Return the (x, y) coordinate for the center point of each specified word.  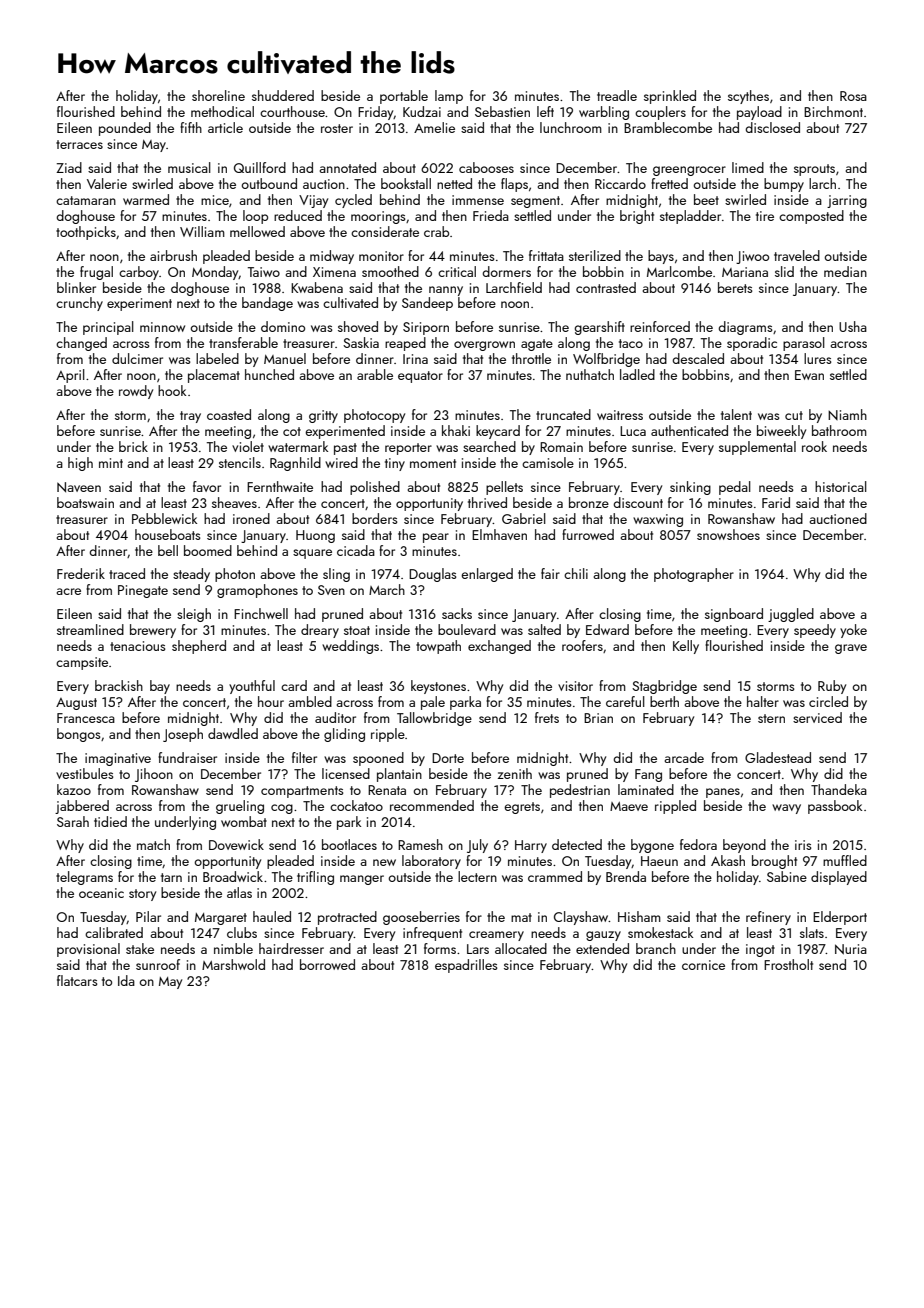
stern (771, 718)
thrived (487, 502)
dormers (506, 271)
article (225, 127)
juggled (791, 615)
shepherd (199, 647)
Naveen (79, 487)
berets (735, 287)
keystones (438, 687)
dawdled (233, 733)
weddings (350, 647)
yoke (853, 631)
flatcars (77, 980)
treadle (617, 95)
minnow (162, 327)
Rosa (853, 96)
